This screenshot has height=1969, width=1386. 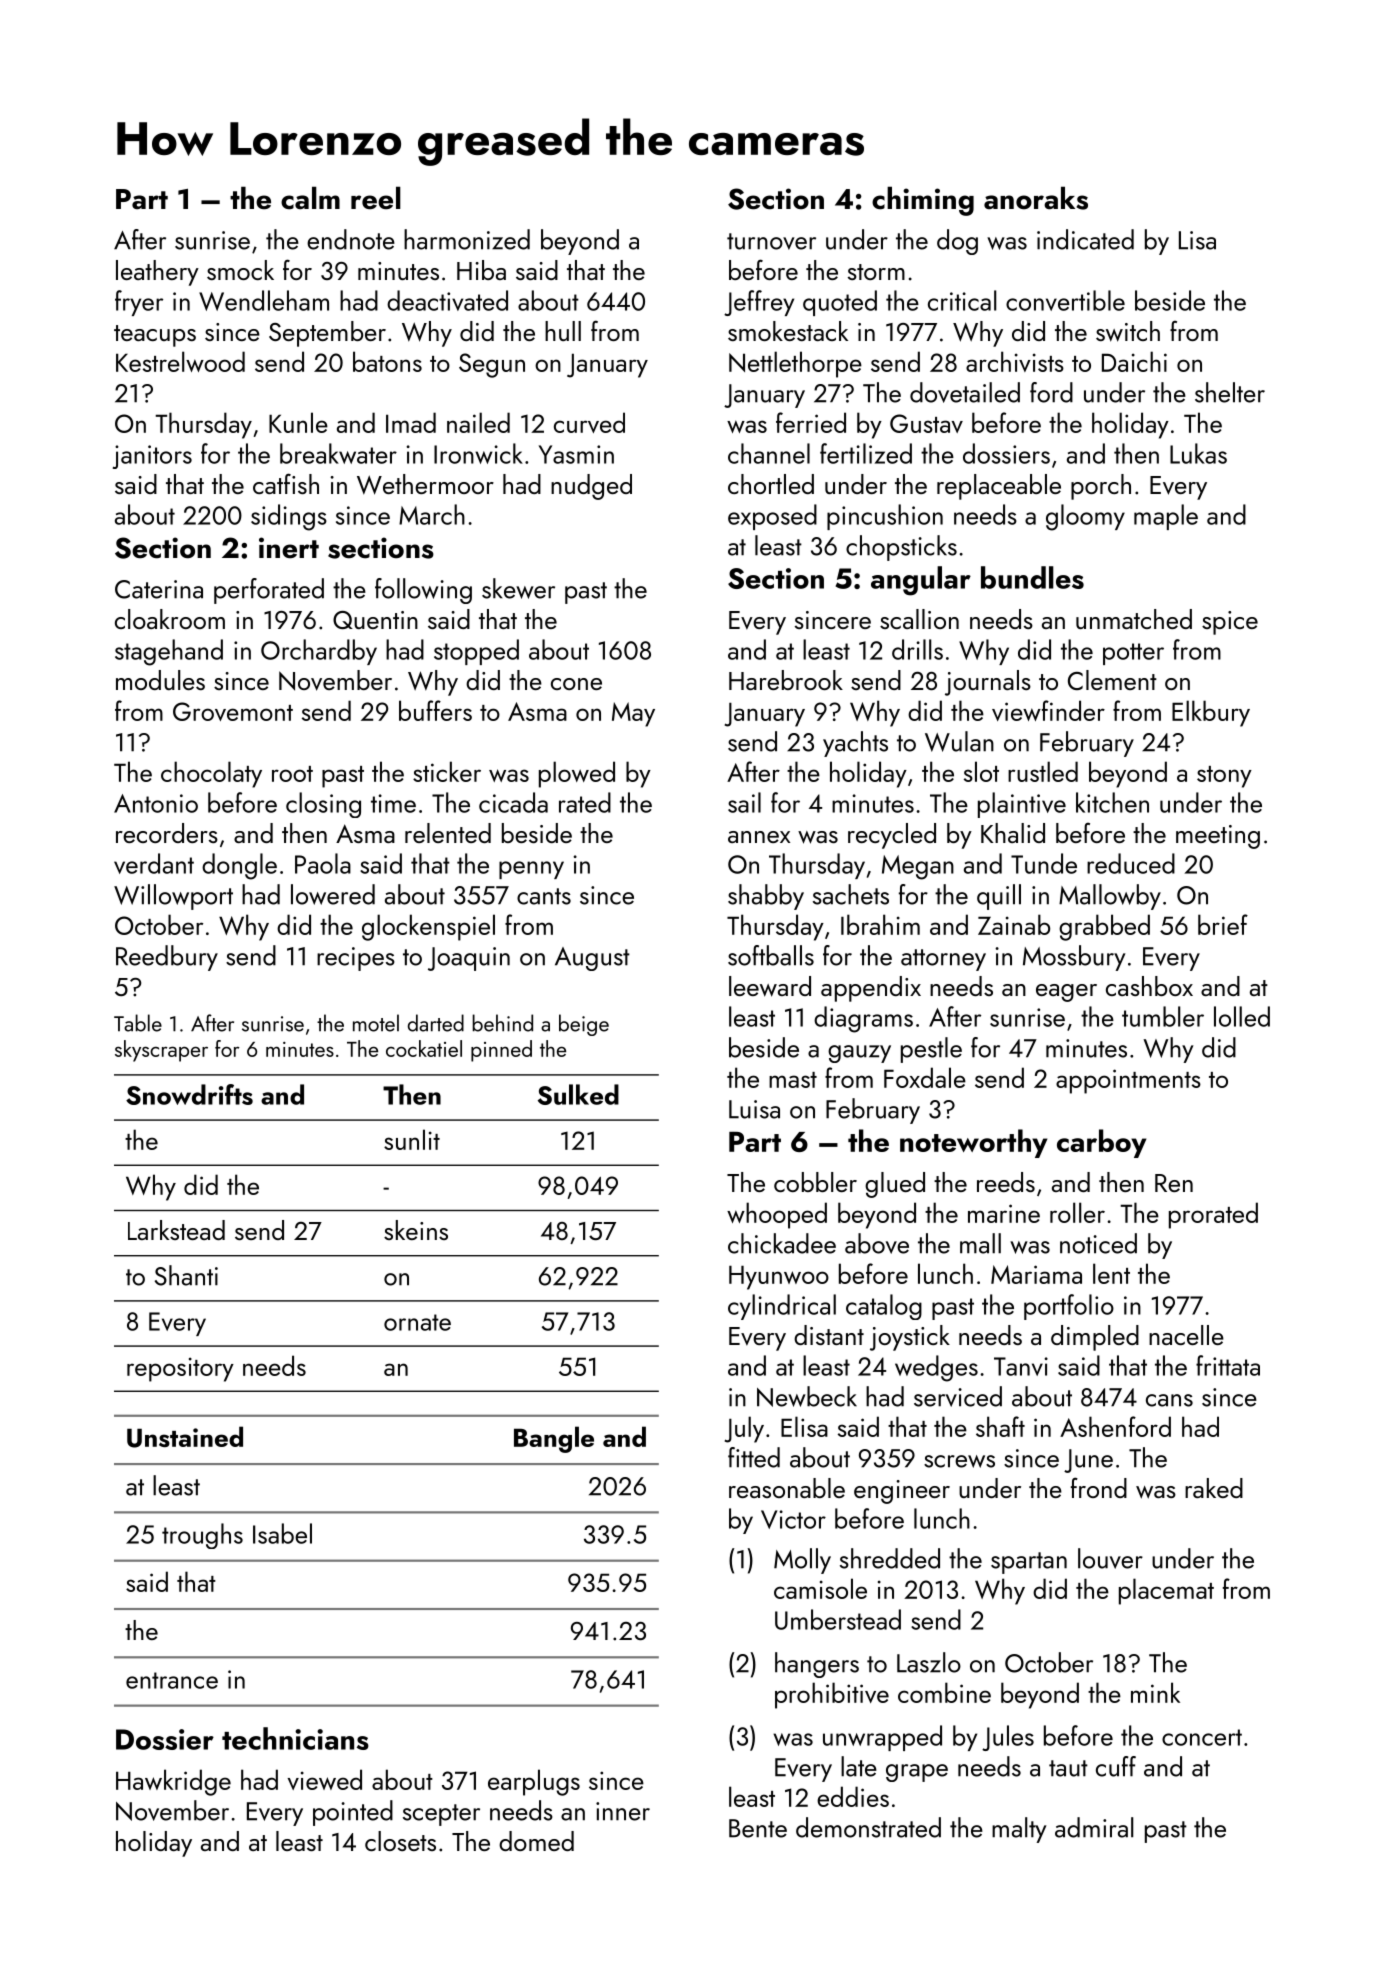 What do you see at coordinates (771, 955) in the screenshot?
I see `softballs` at bounding box center [771, 955].
